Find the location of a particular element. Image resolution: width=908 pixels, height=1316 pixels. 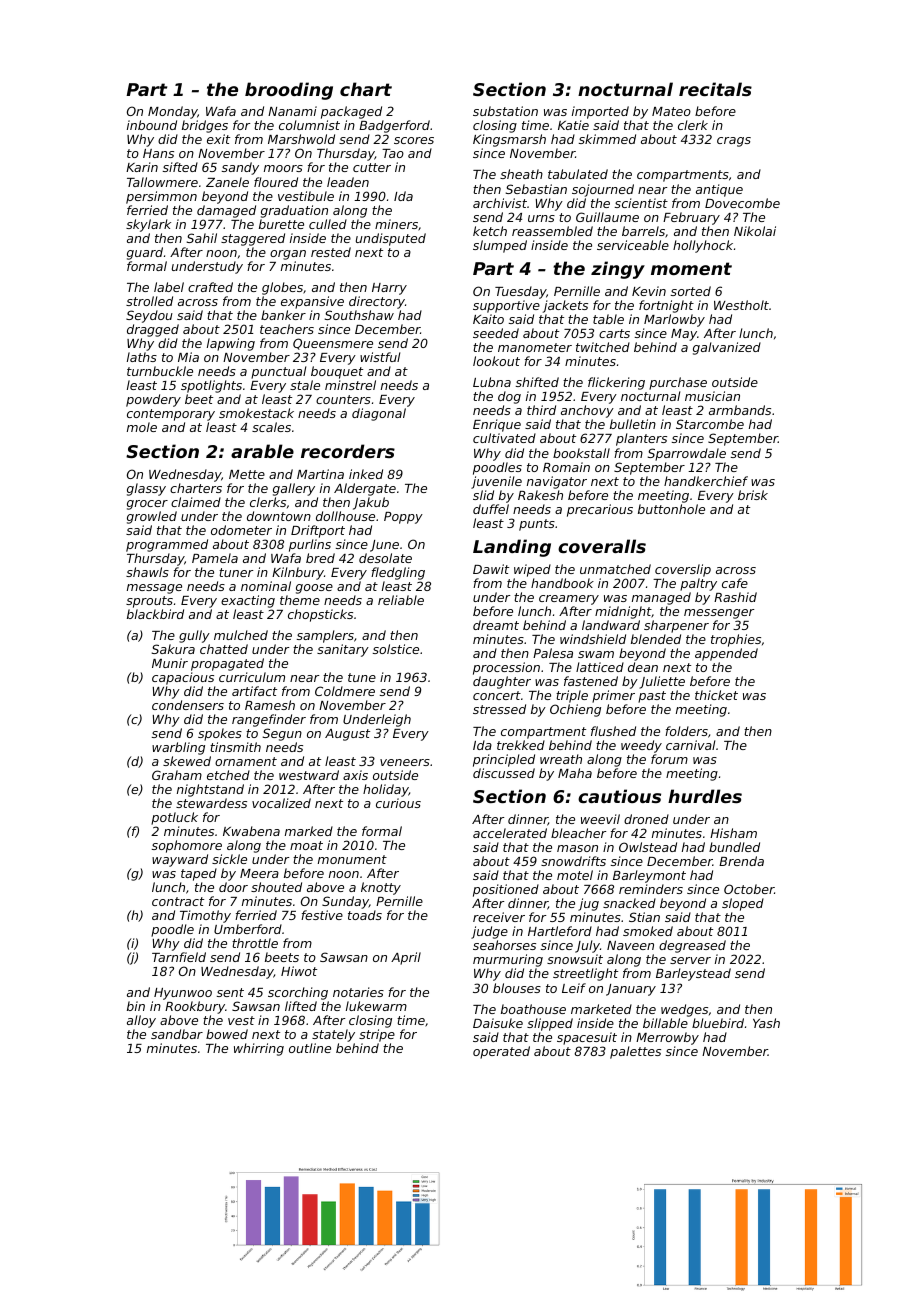

inbound is located at coordinates (152, 125).
